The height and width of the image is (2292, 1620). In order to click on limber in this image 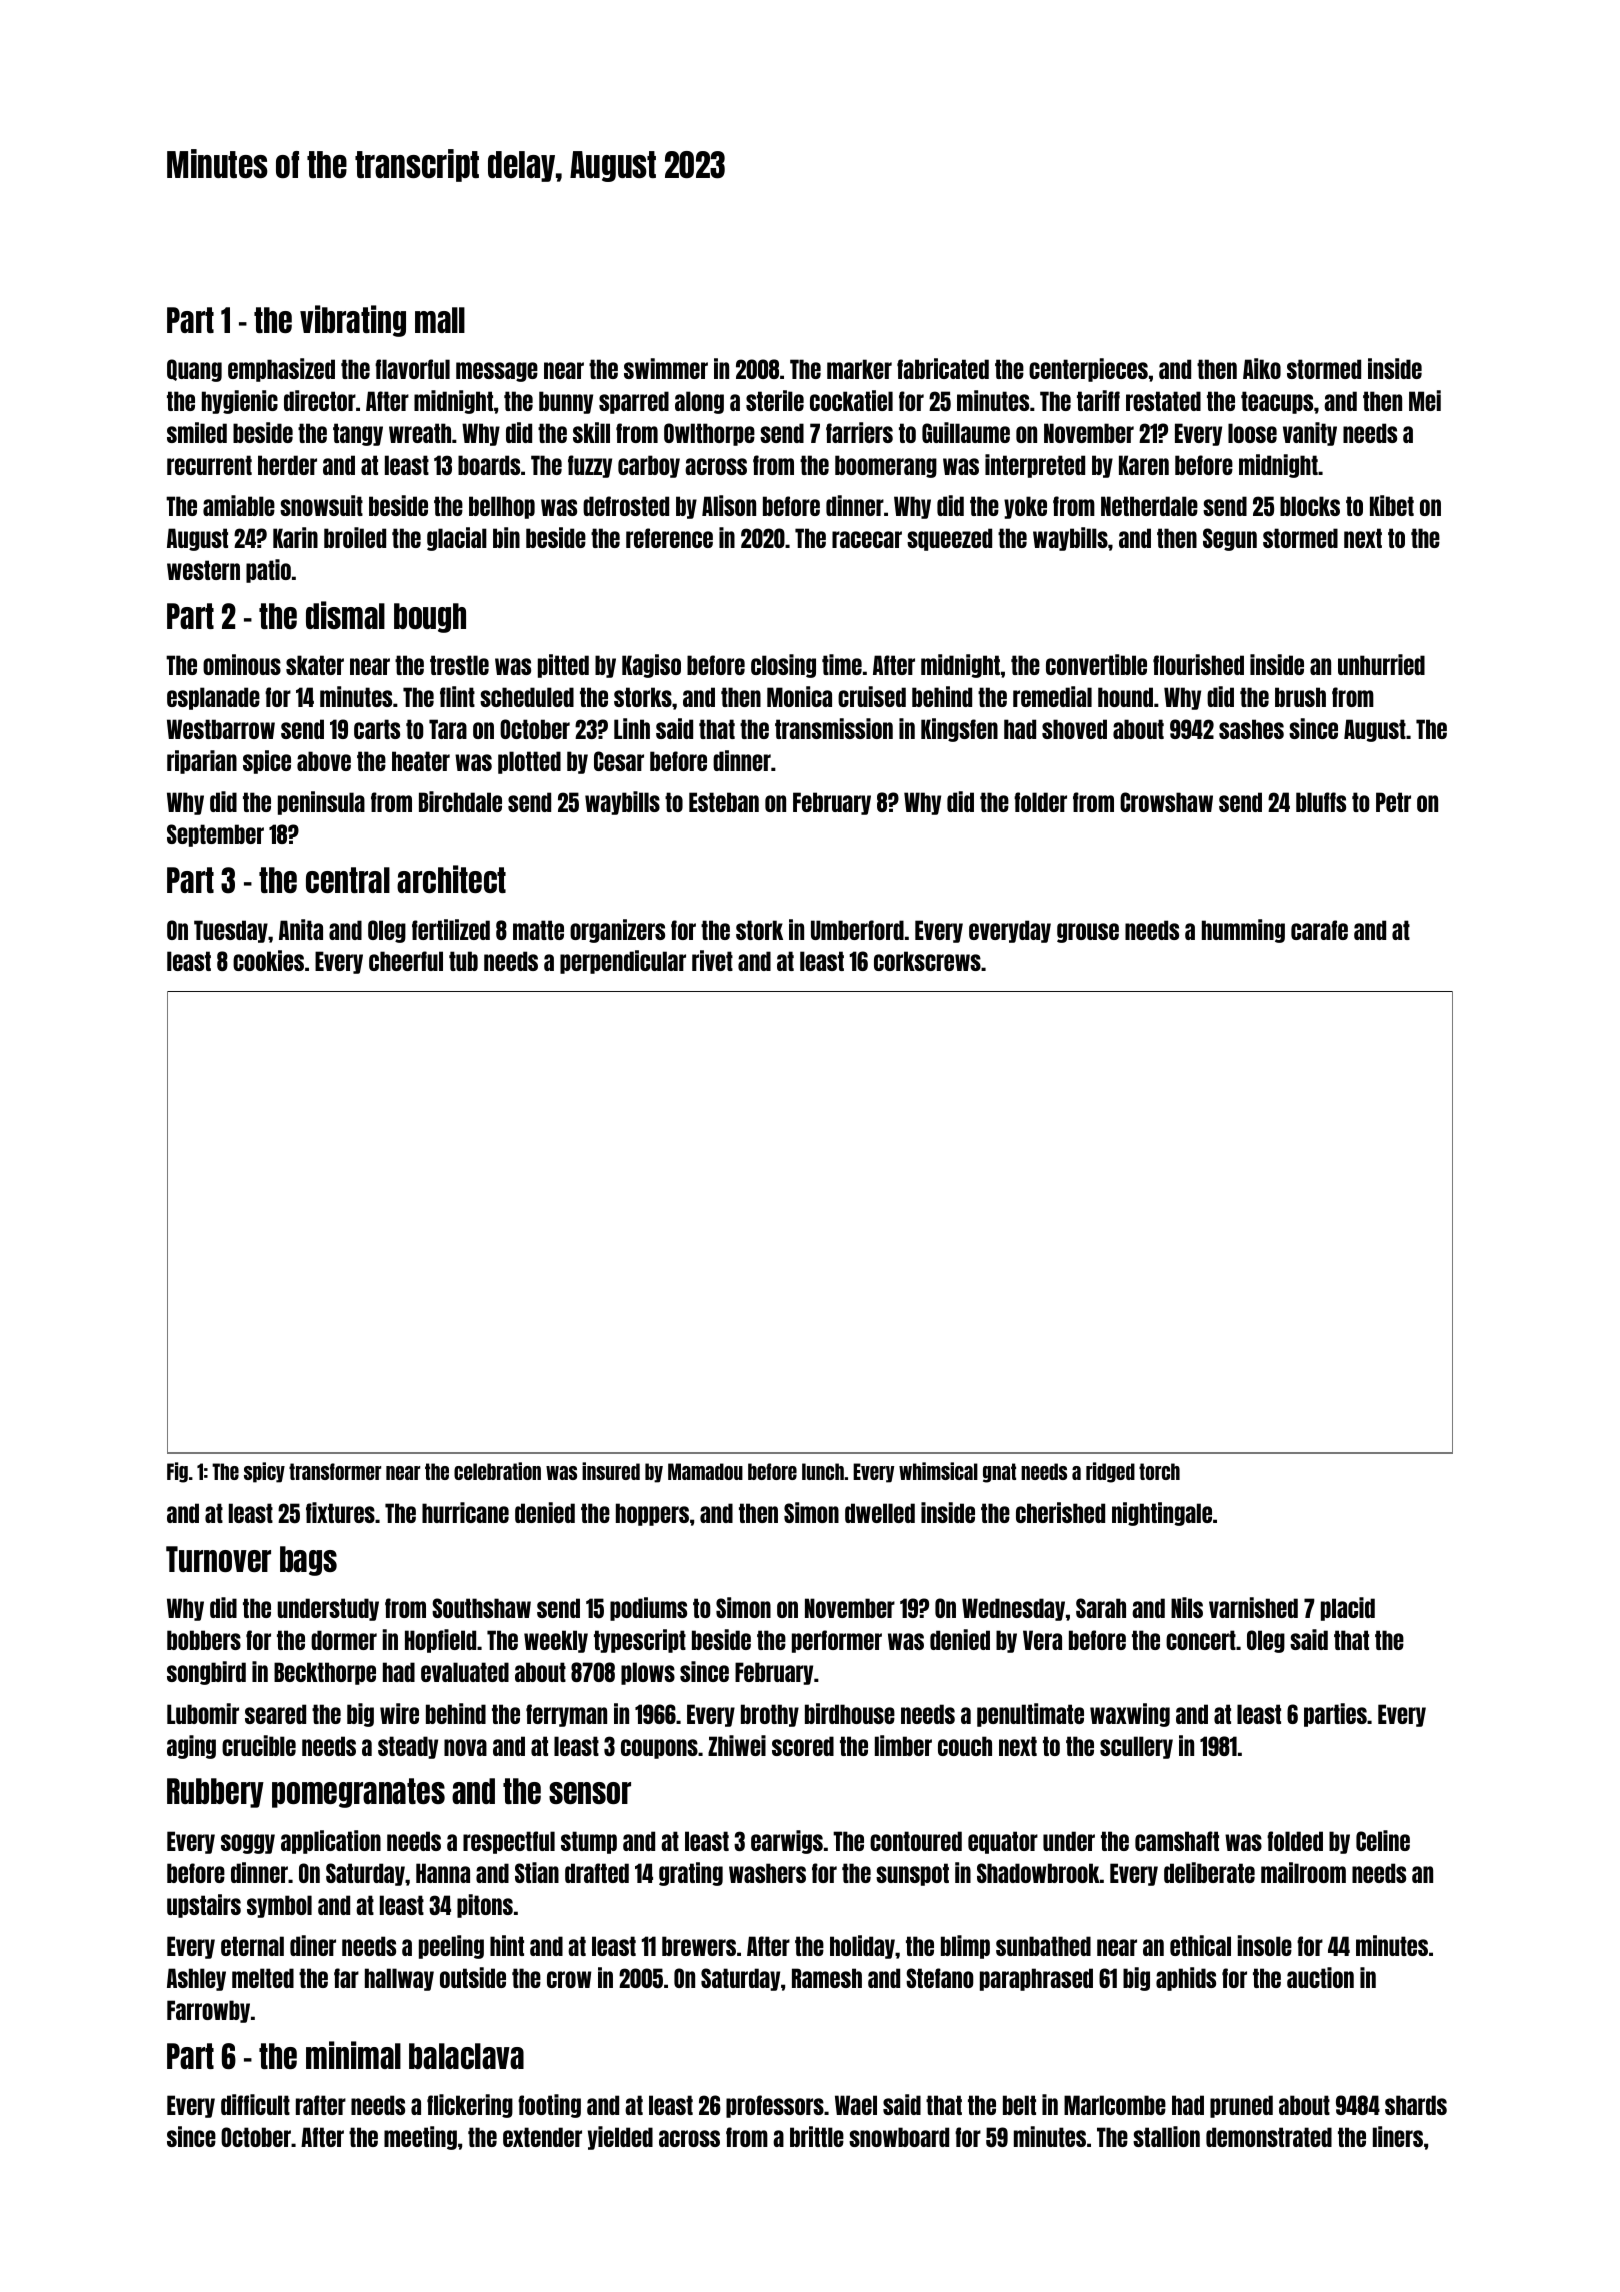, I will do `click(903, 1745)`.
